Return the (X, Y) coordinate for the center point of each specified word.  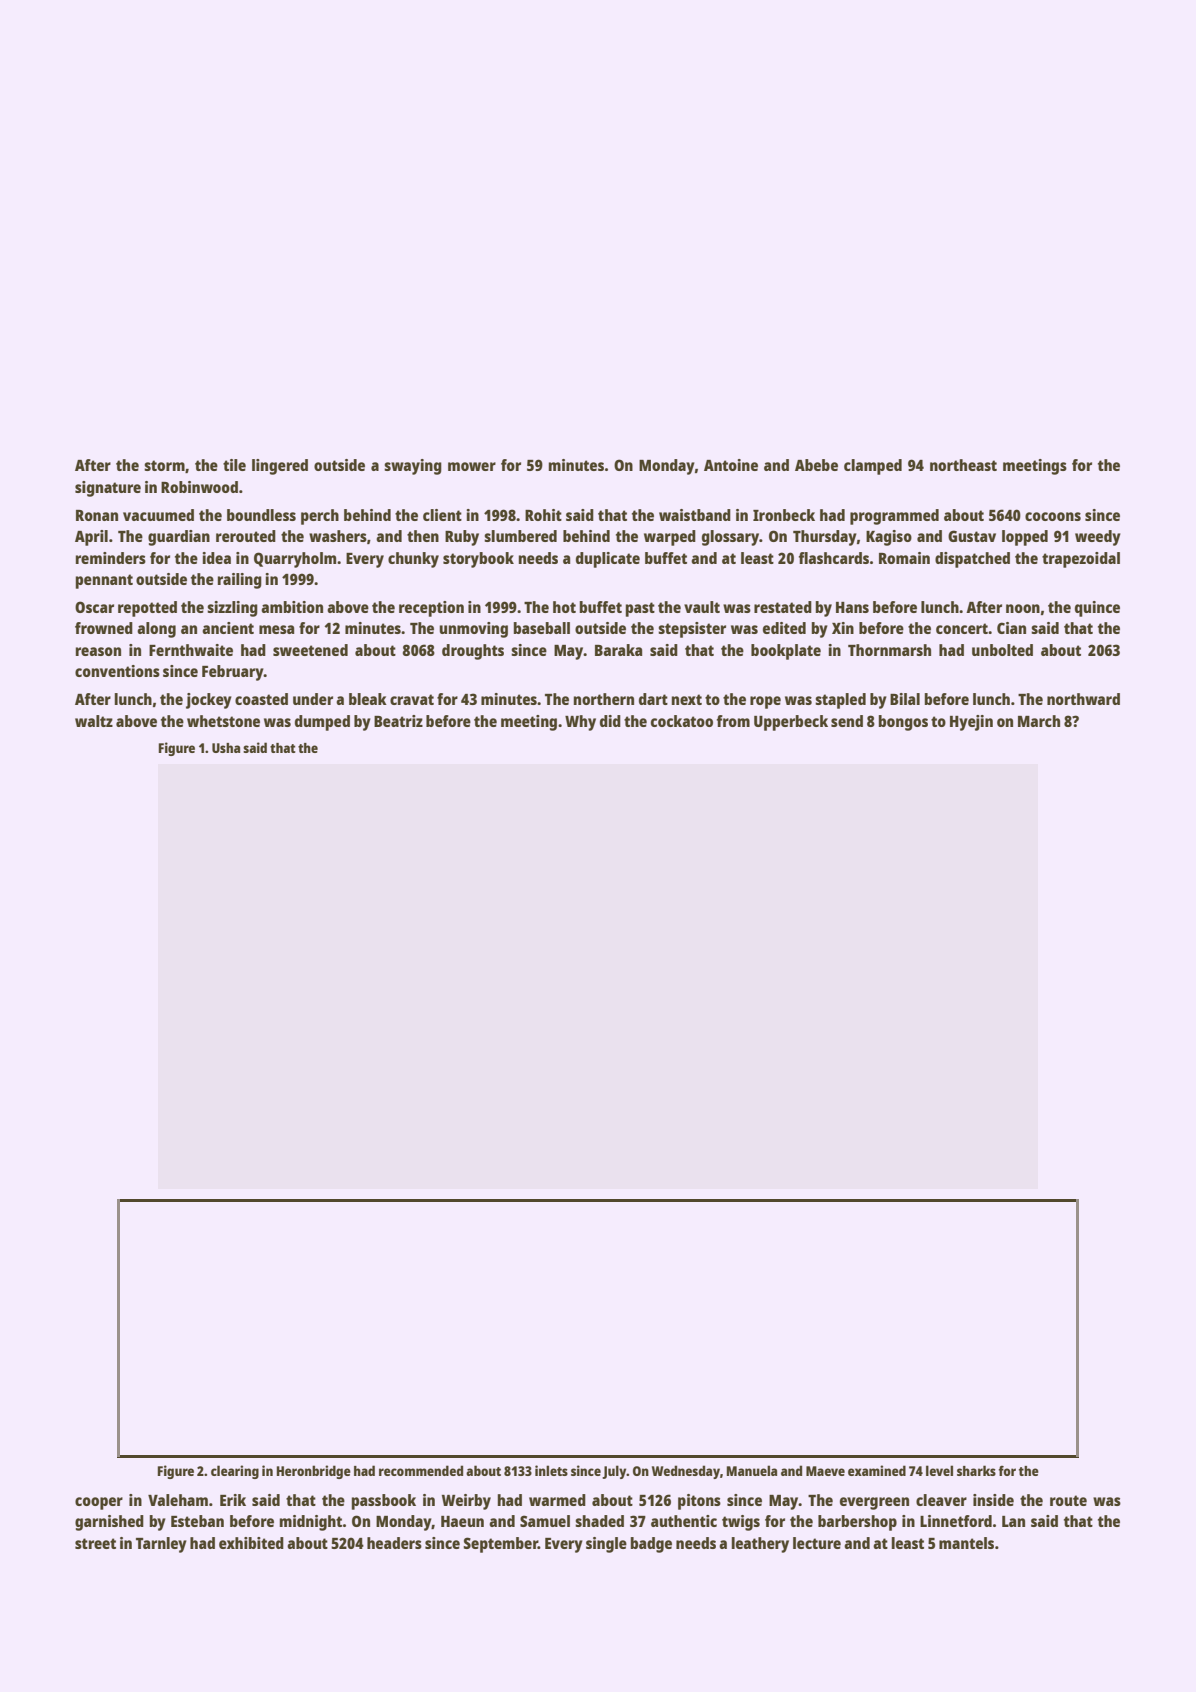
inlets (551, 1470)
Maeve (825, 1471)
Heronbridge (314, 1472)
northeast (963, 465)
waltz (94, 721)
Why (580, 723)
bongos (903, 723)
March (1039, 721)
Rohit (543, 515)
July (614, 1472)
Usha (226, 748)
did (610, 721)
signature (108, 489)
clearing (235, 1472)
